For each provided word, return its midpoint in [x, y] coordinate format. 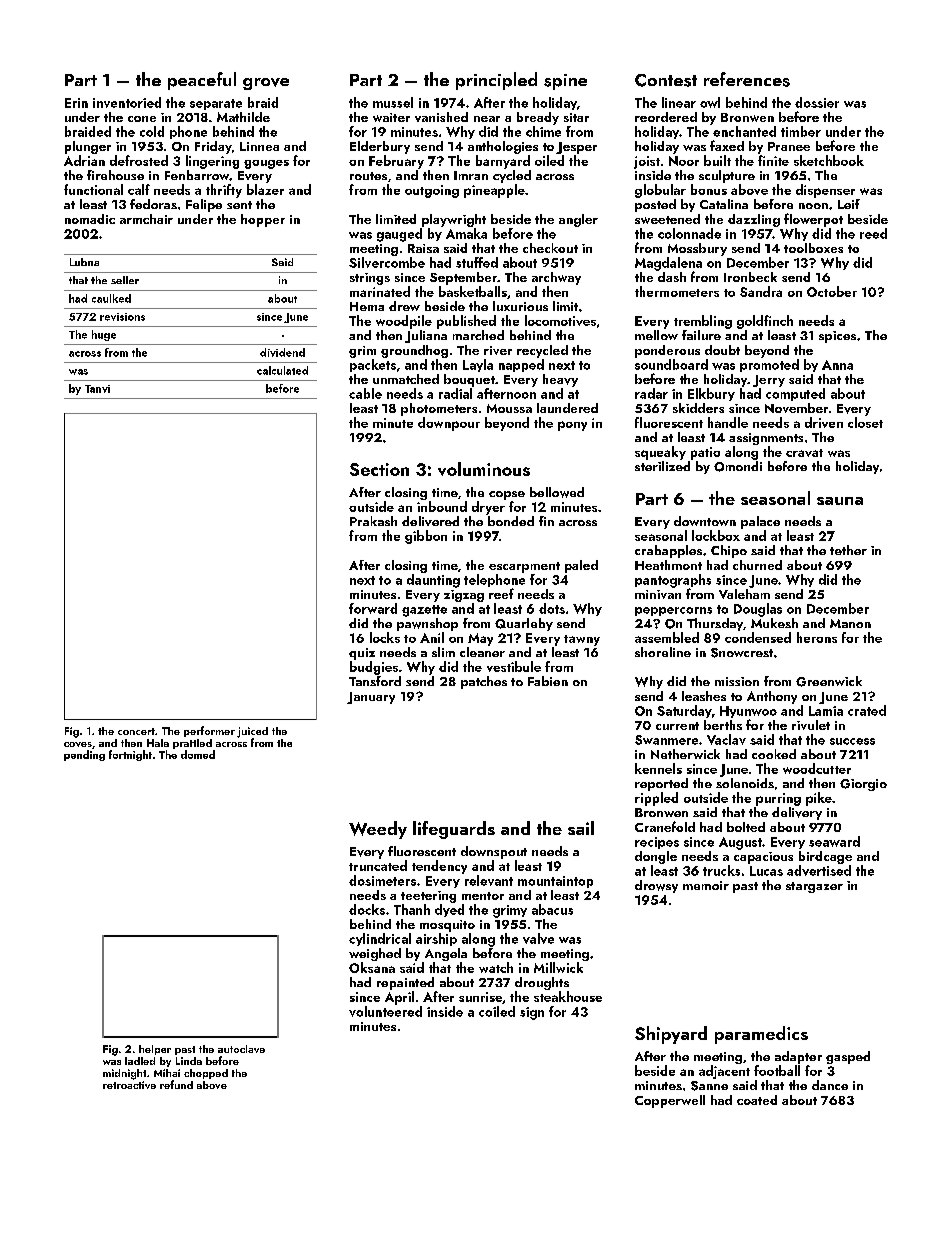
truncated [378, 865]
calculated [282, 370]
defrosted [139, 160]
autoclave [241, 1049]
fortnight [130, 755]
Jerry [769, 381]
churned [757, 565]
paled [581, 566]
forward [373, 608]
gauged [399, 235]
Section [379, 469]
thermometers [677, 291]
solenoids [745, 783]
